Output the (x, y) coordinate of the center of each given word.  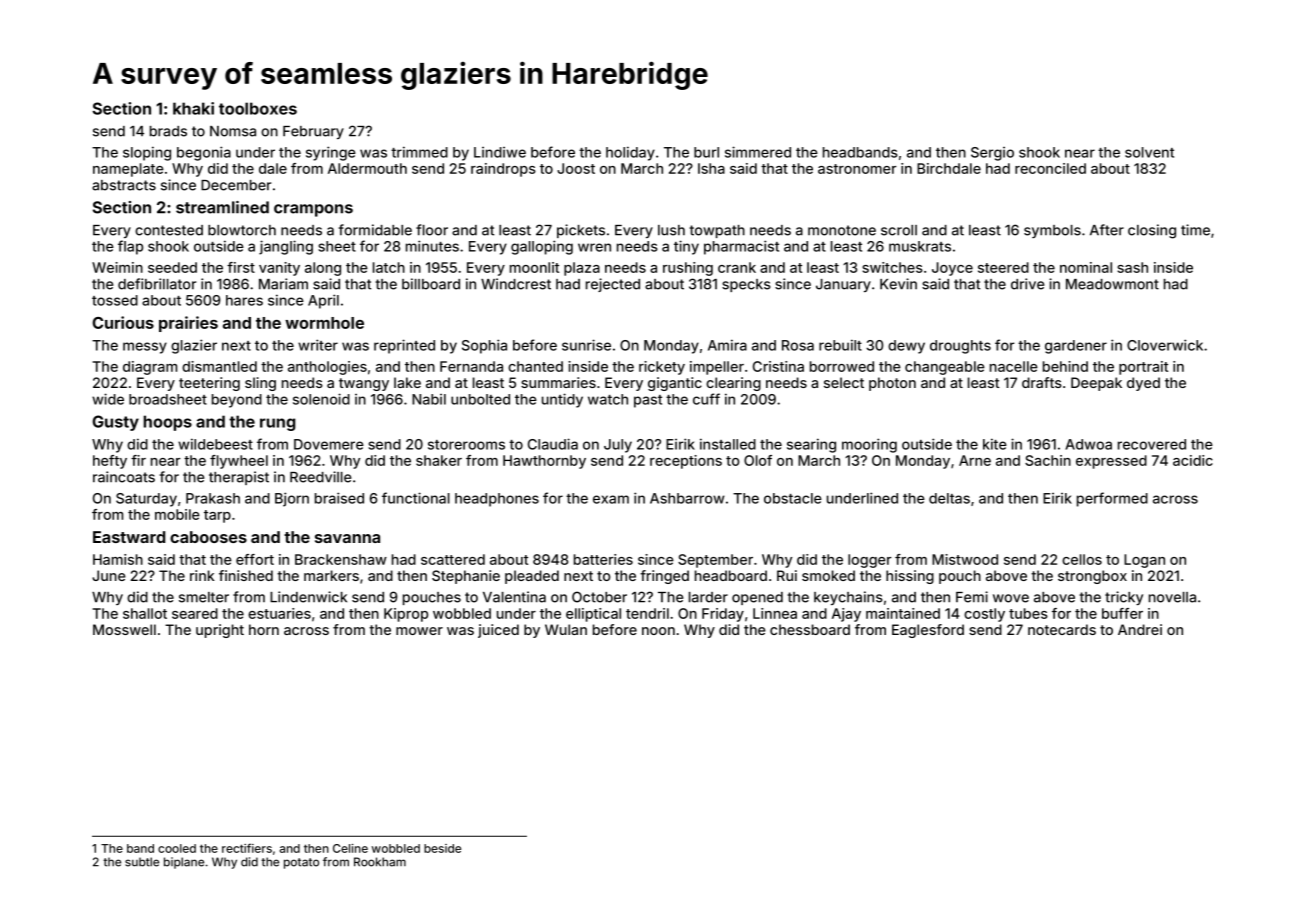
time (1195, 230)
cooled (177, 848)
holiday (630, 153)
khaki (193, 108)
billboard (431, 284)
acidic (1193, 460)
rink (202, 575)
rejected (613, 285)
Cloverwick (1165, 345)
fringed (664, 577)
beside (442, 848)
